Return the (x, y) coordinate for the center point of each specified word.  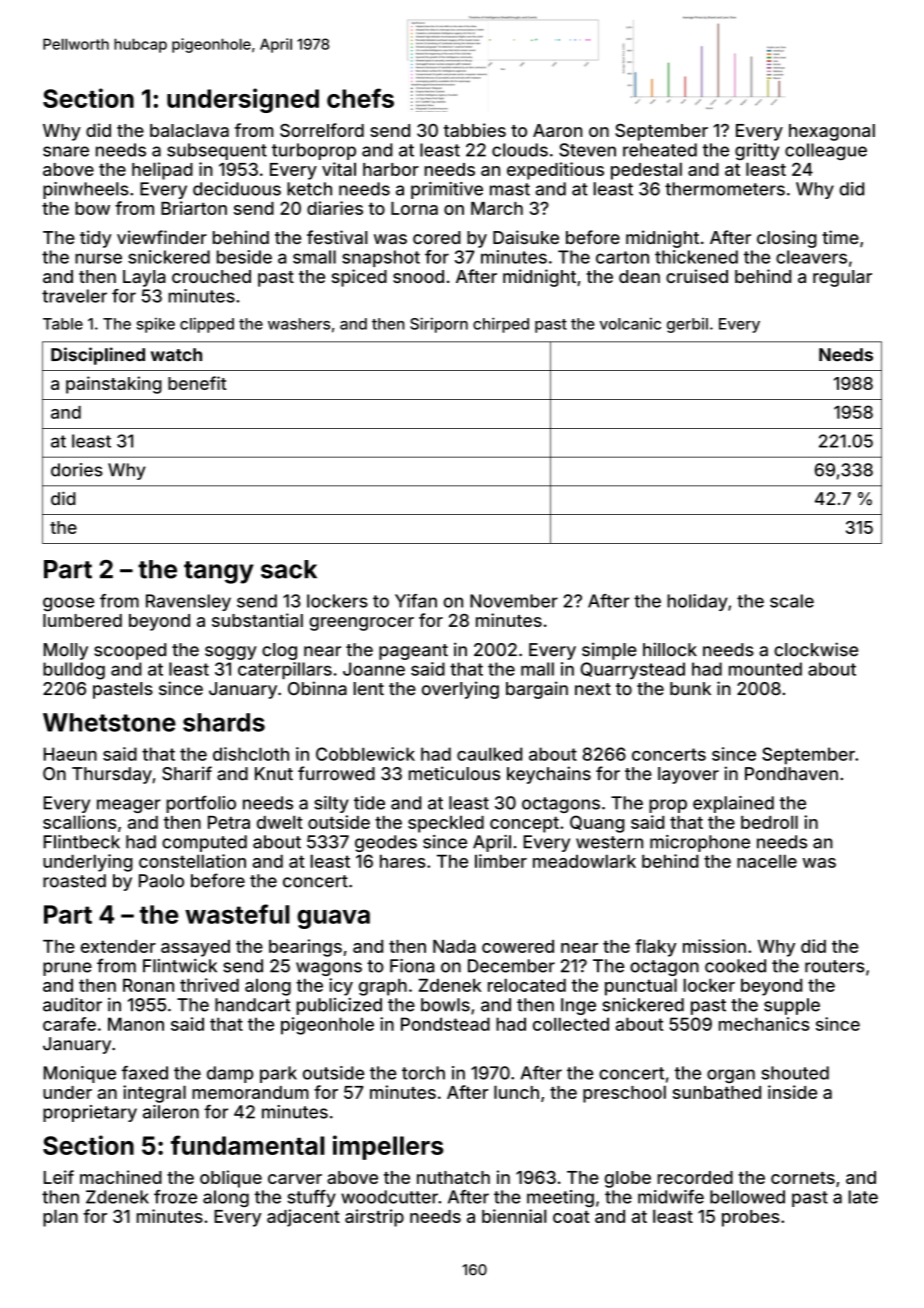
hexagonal (832, 132)
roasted (74, 881)
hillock (670, 649)
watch (176, 355)
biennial (514, 1216)
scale (792, 601)
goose (68, 604)
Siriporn (439, 325)
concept (524, 824)
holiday (697, 602)
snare (66, 151)
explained (733, 804)
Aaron (557, 130)
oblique (231, 1179)
